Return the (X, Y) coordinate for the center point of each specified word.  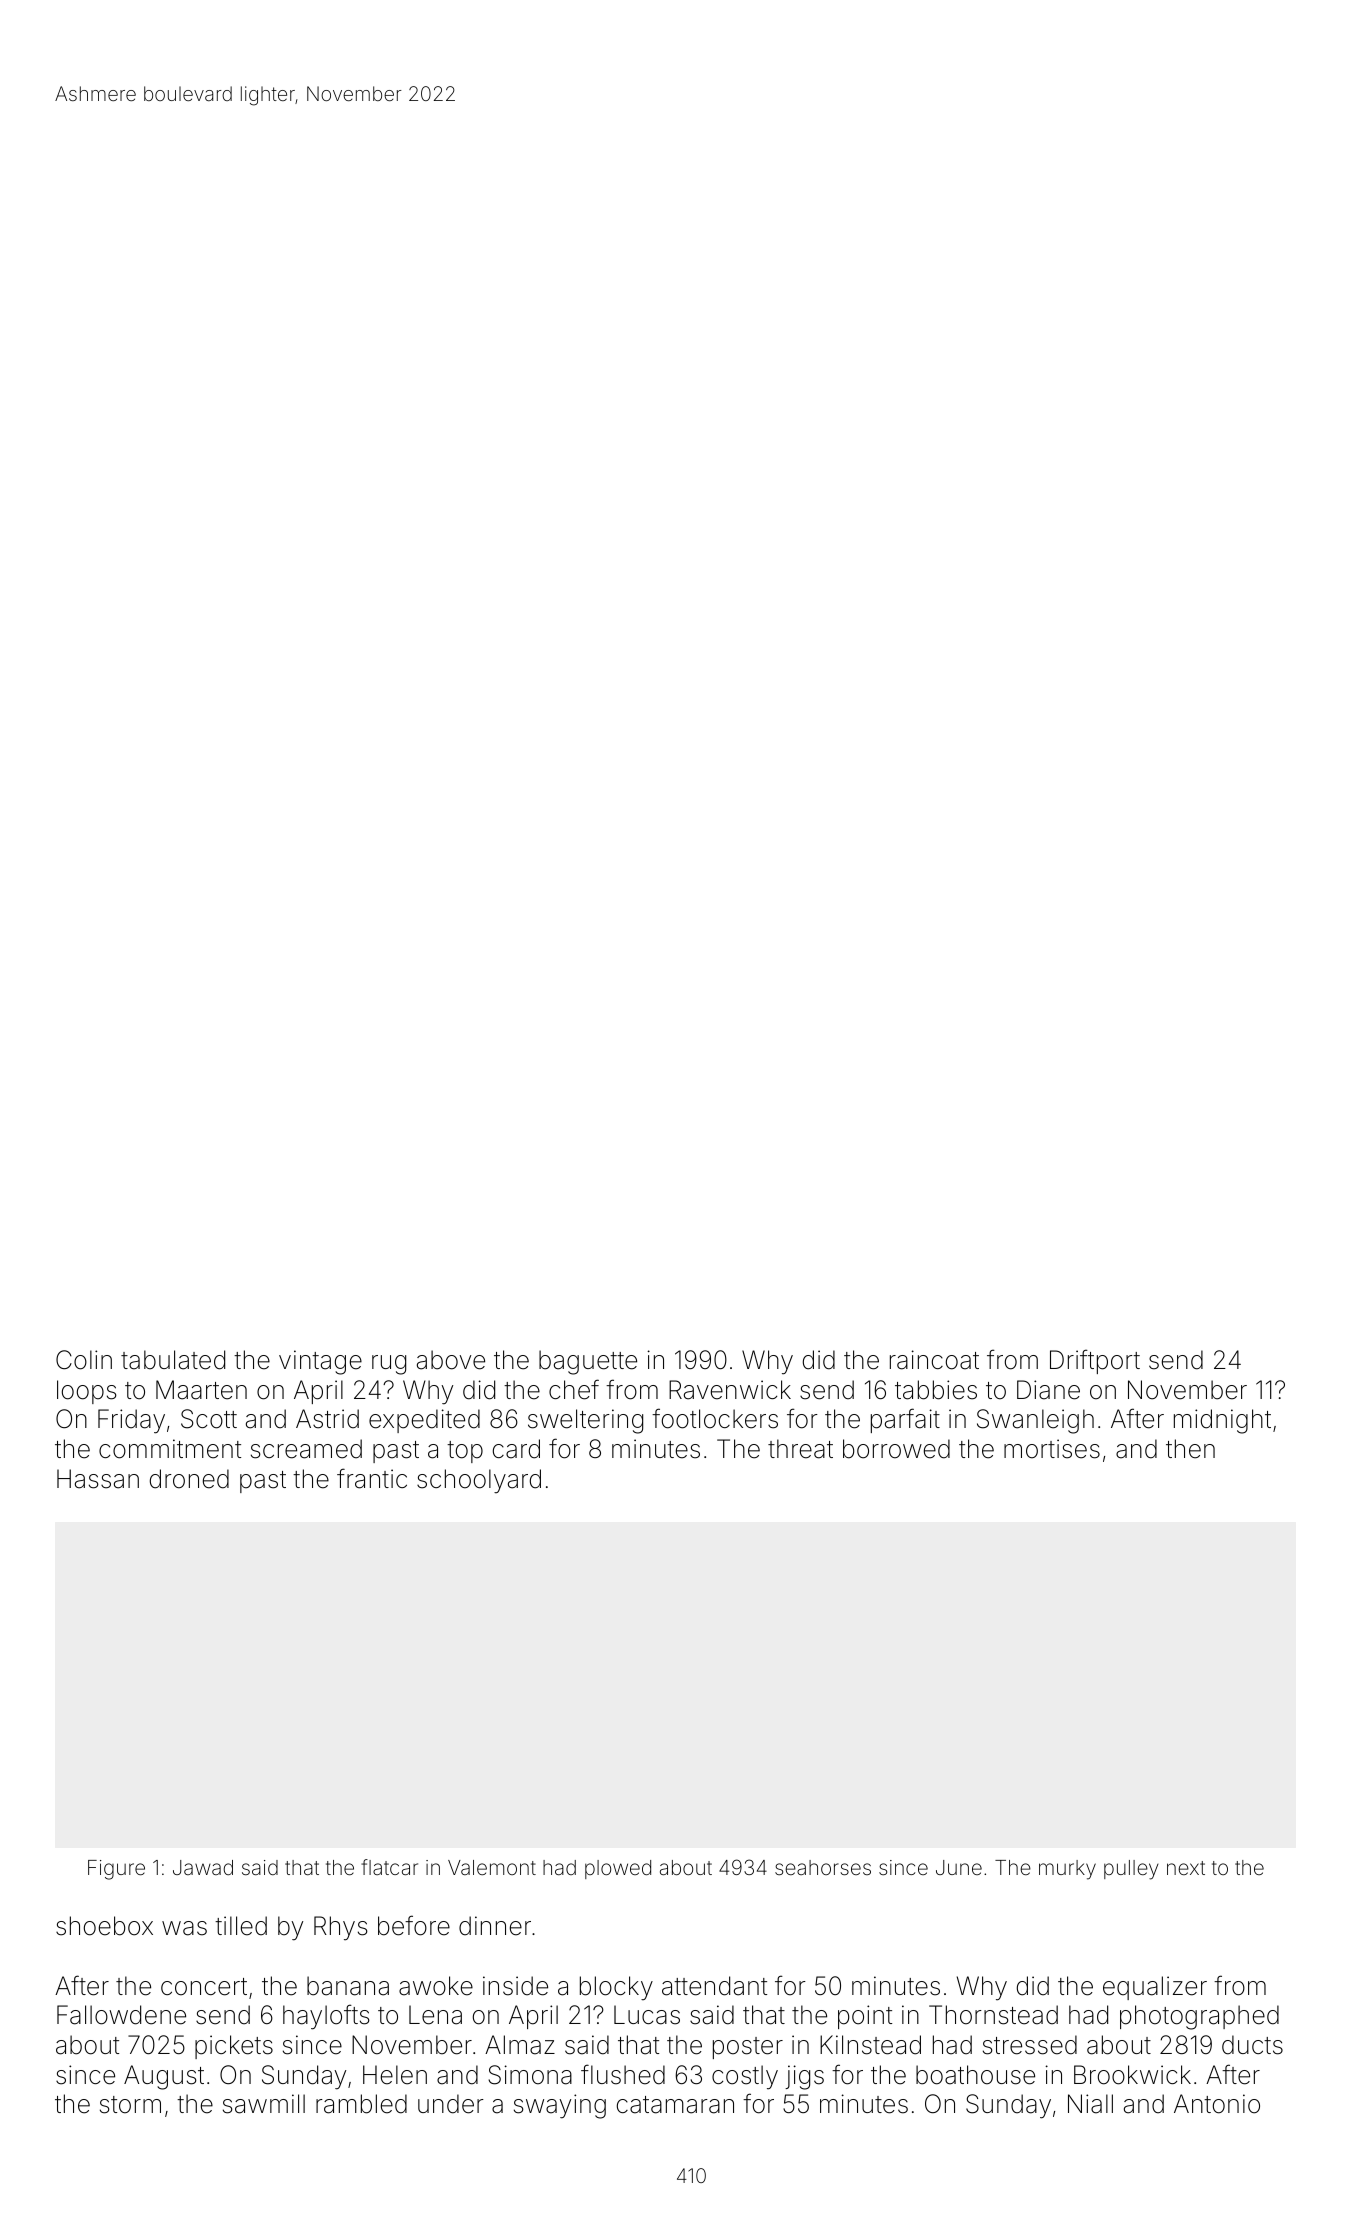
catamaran (675, 2105)
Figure (116, 1870)
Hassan (98, 1479)
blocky (616, 1988)
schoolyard (479, 1481)
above (451, 1360)
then (1190, 1449)
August (164, 2077)
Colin (84, 1360)
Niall (1090, 2104)
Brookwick (1132, 2075)
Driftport (1095, 1361)
